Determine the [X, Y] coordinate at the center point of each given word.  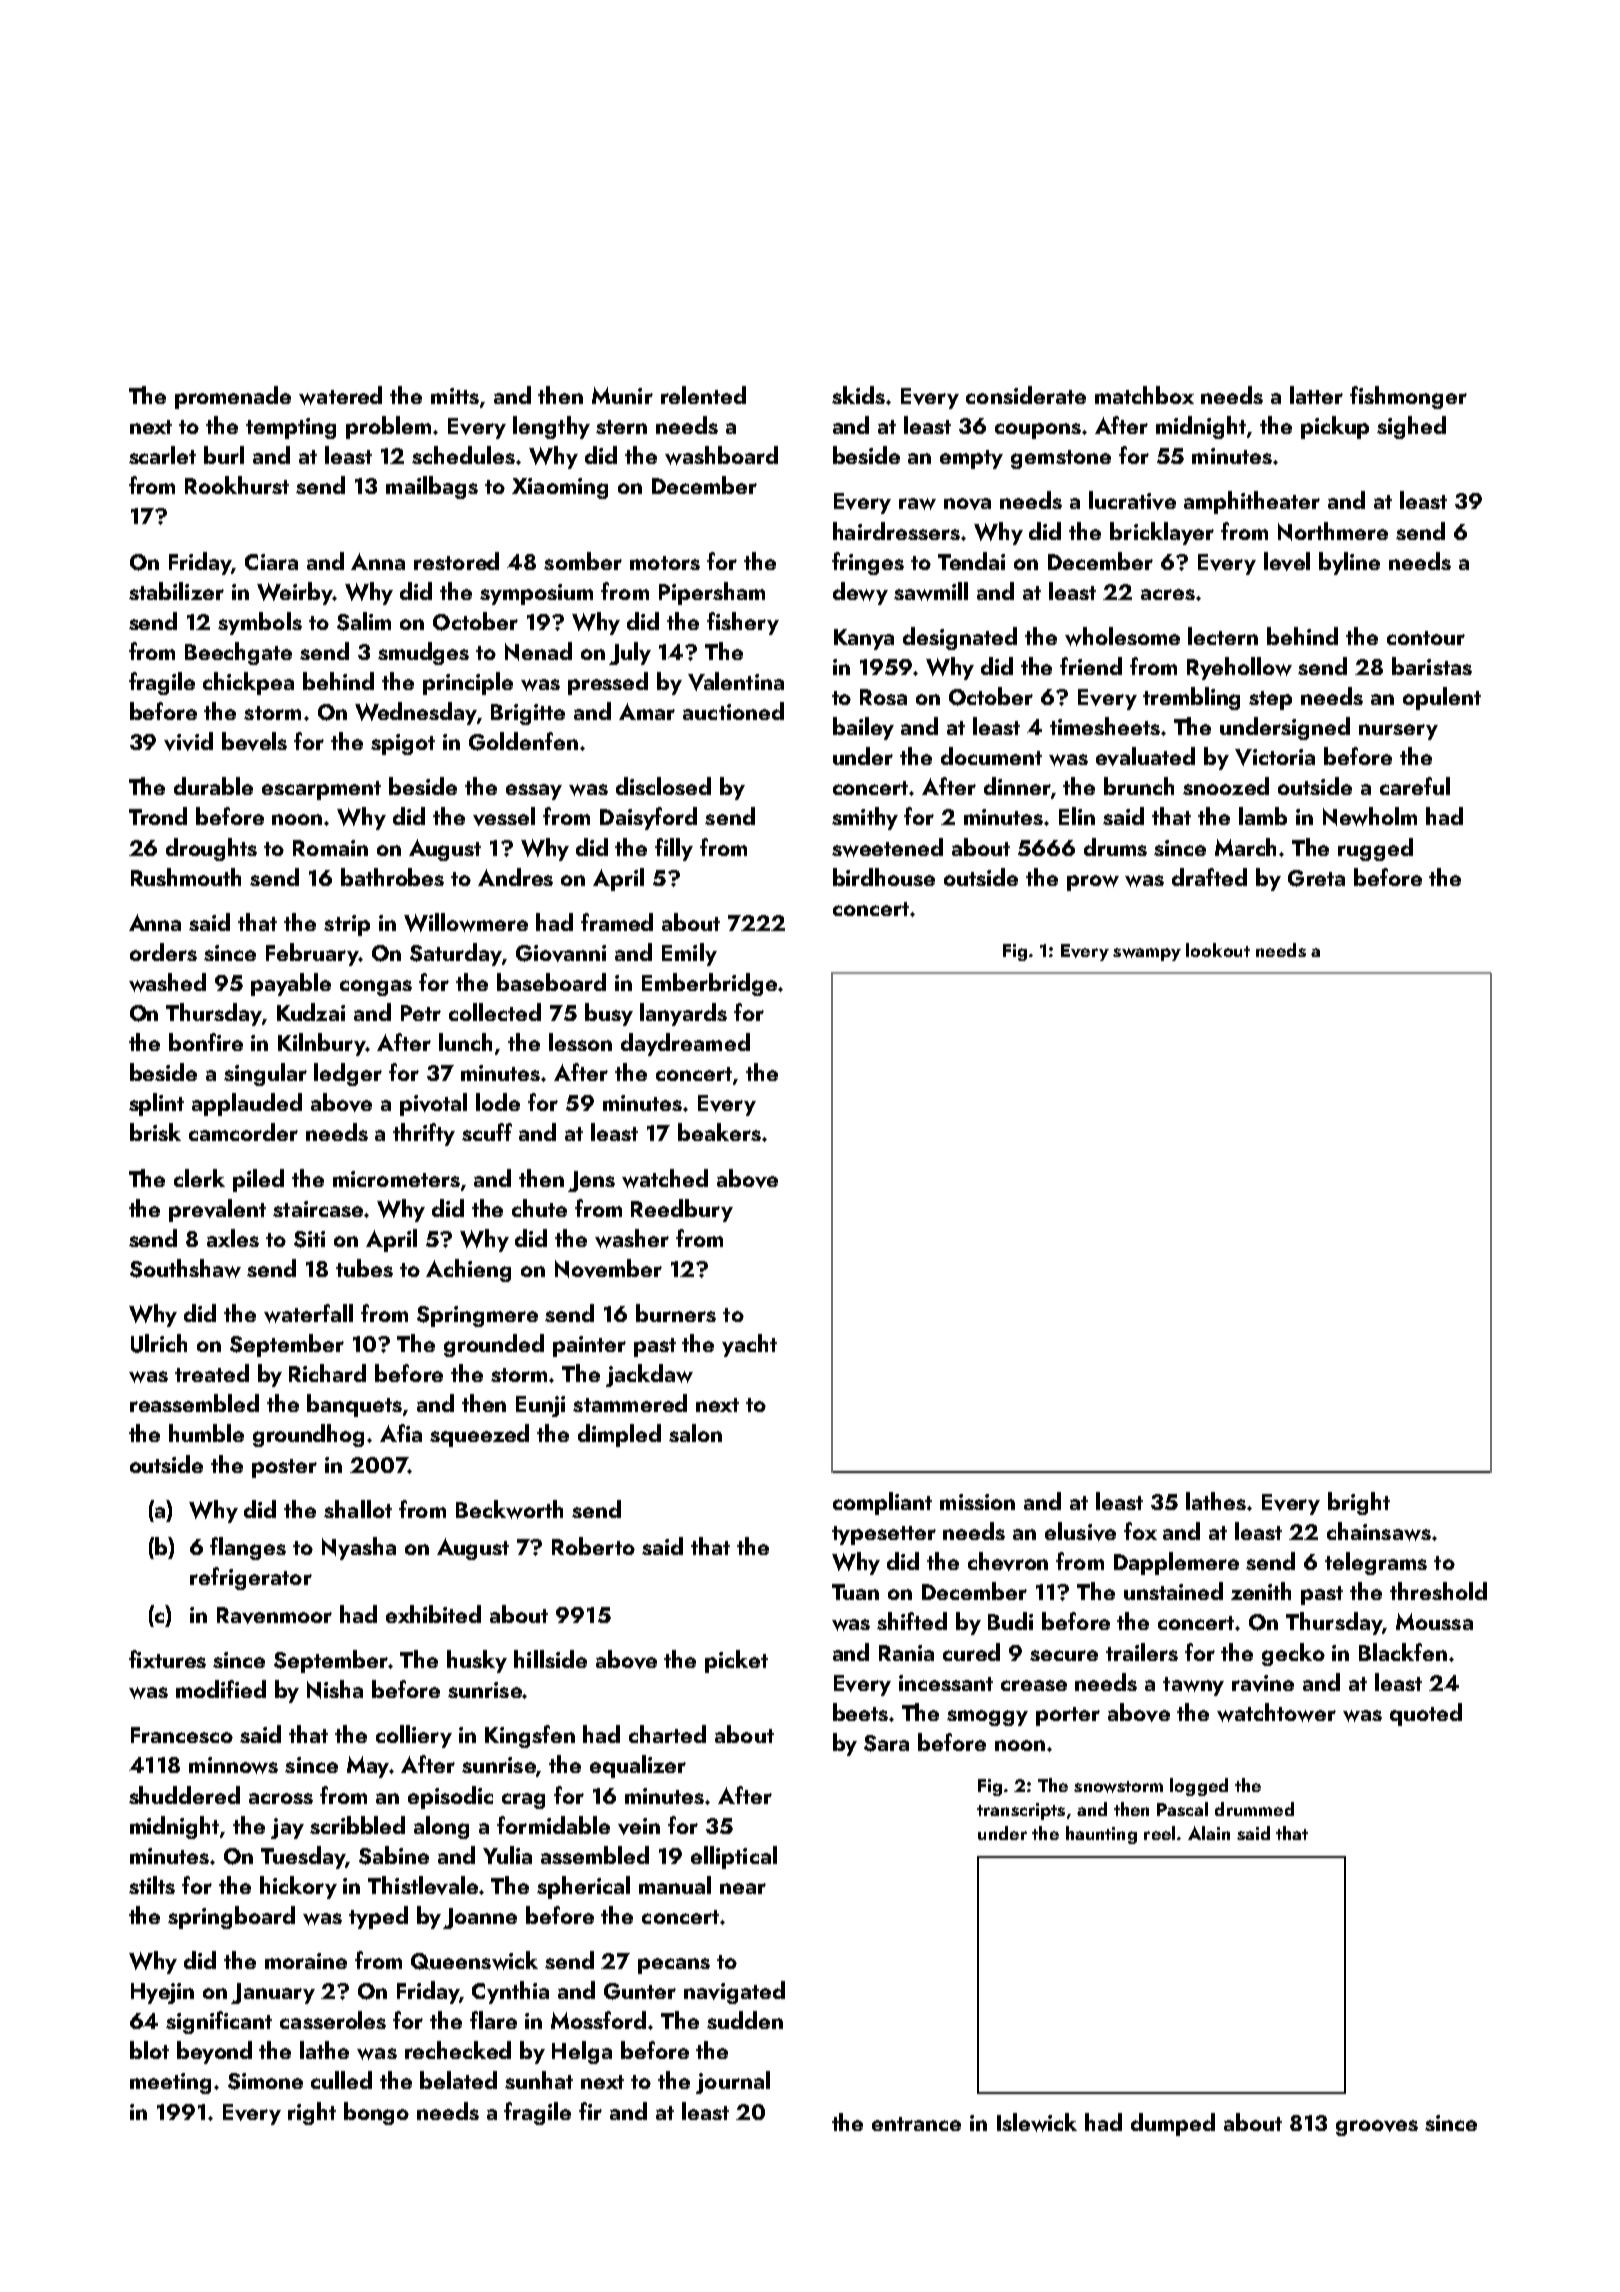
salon [695, 1433]
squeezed [479, 1435]
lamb [1263, 816]
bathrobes [392, 877]
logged [1199, 1787]
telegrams [1376, 1563]
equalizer [638, 1766]
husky [477, 1661]
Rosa [883, 697]
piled [258, 1180]
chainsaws [1379, 1531]
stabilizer [176, 591]
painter [589, 1346]
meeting [170, 2083]
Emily [689, 954]
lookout [1218, 950]
